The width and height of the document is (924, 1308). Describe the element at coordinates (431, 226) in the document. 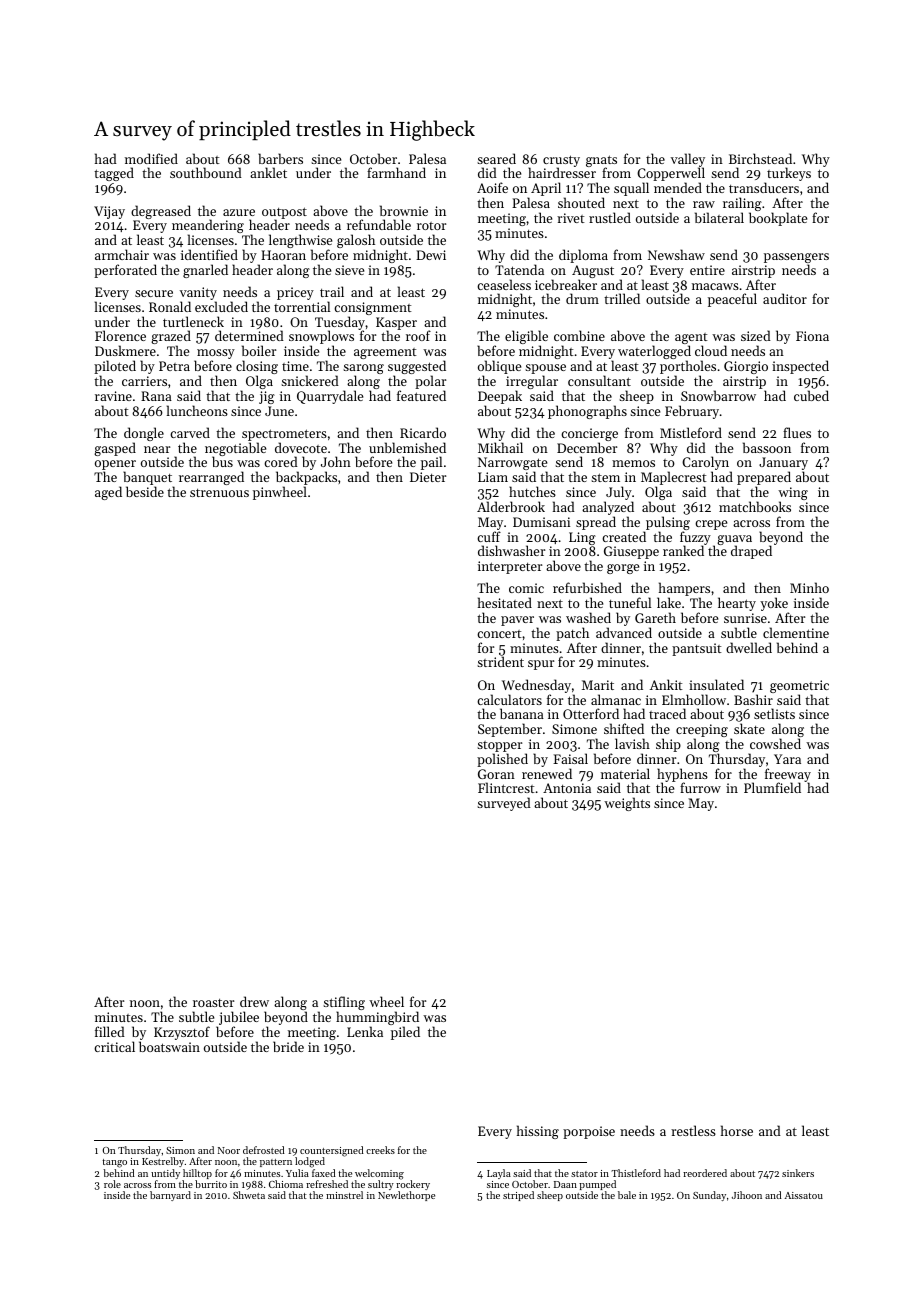

I see `rotor` at that location.
